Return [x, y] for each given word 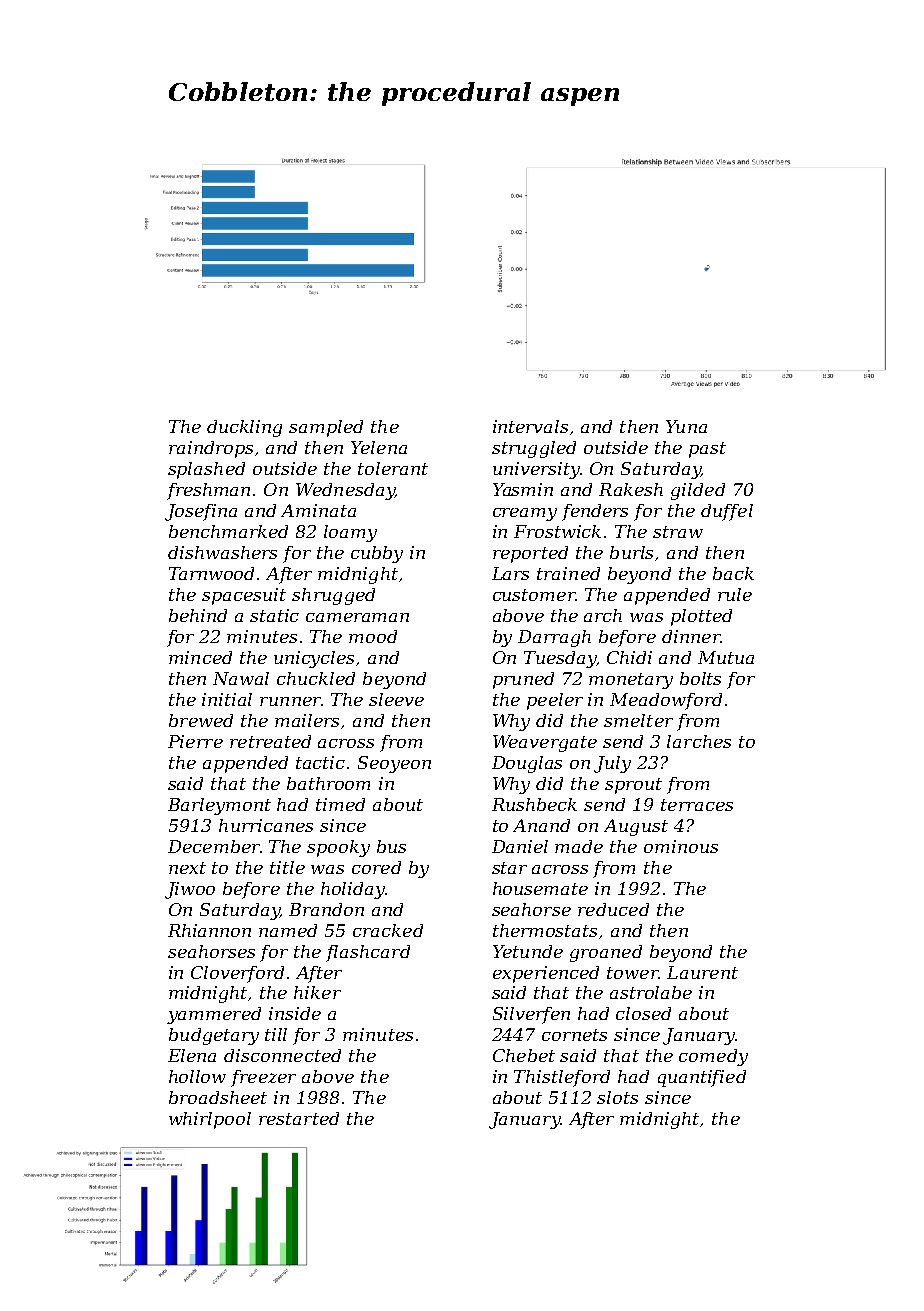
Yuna [686, 426]
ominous [681, 846]
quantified [702, 1078]
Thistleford [562, 1078]
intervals [530, 426]
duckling [244, 428]
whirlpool [210, 1120]
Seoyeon [394, 764]
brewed [201, 720]
